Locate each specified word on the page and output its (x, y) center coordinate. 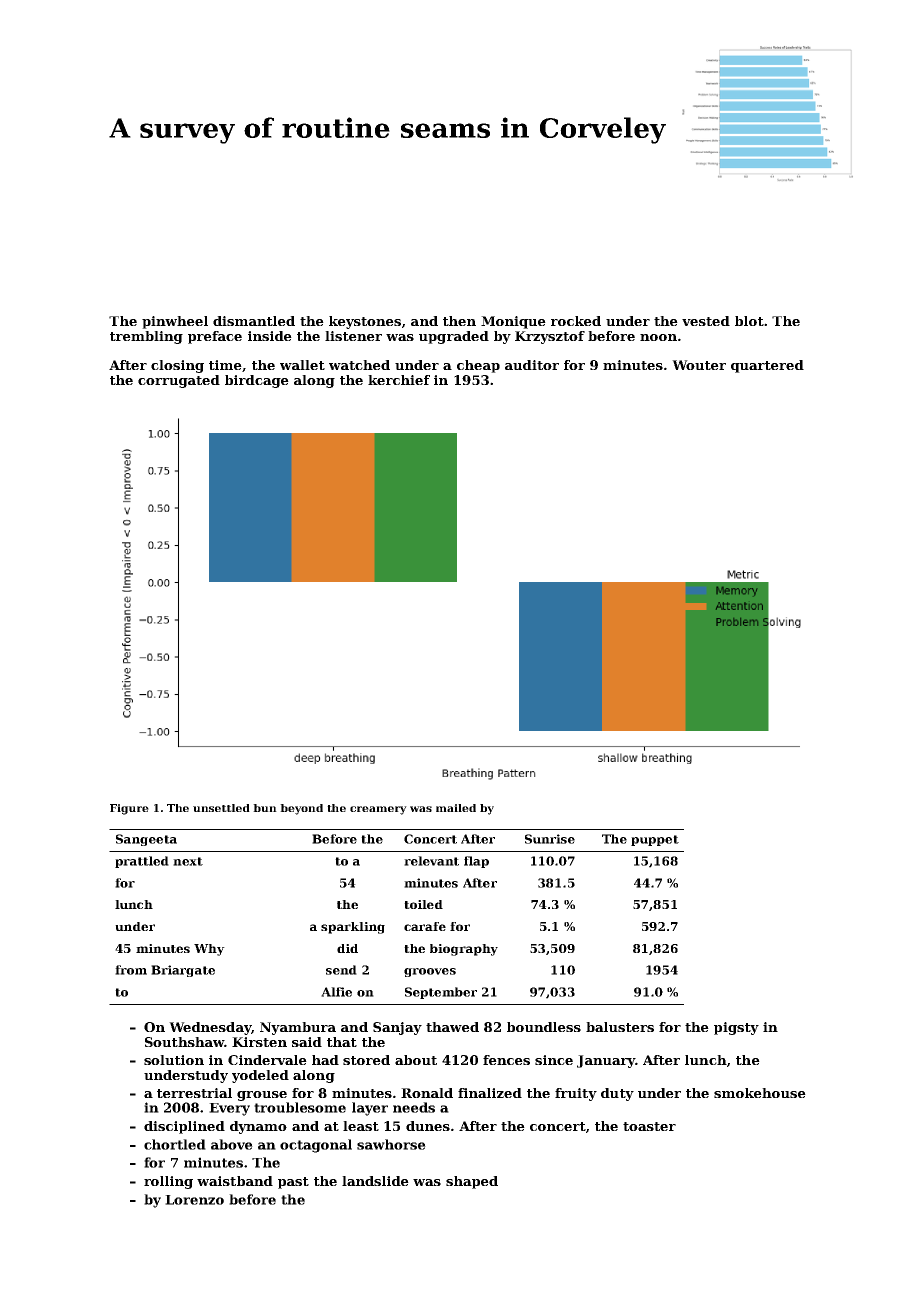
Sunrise (550, 839)
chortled (175, 1144)
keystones (365, 322)
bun (265, 808)
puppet (655, 840)
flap (476, 862)
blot (749, 321)
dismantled (254, 321)
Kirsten (259, 1042)
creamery (378, 810)
